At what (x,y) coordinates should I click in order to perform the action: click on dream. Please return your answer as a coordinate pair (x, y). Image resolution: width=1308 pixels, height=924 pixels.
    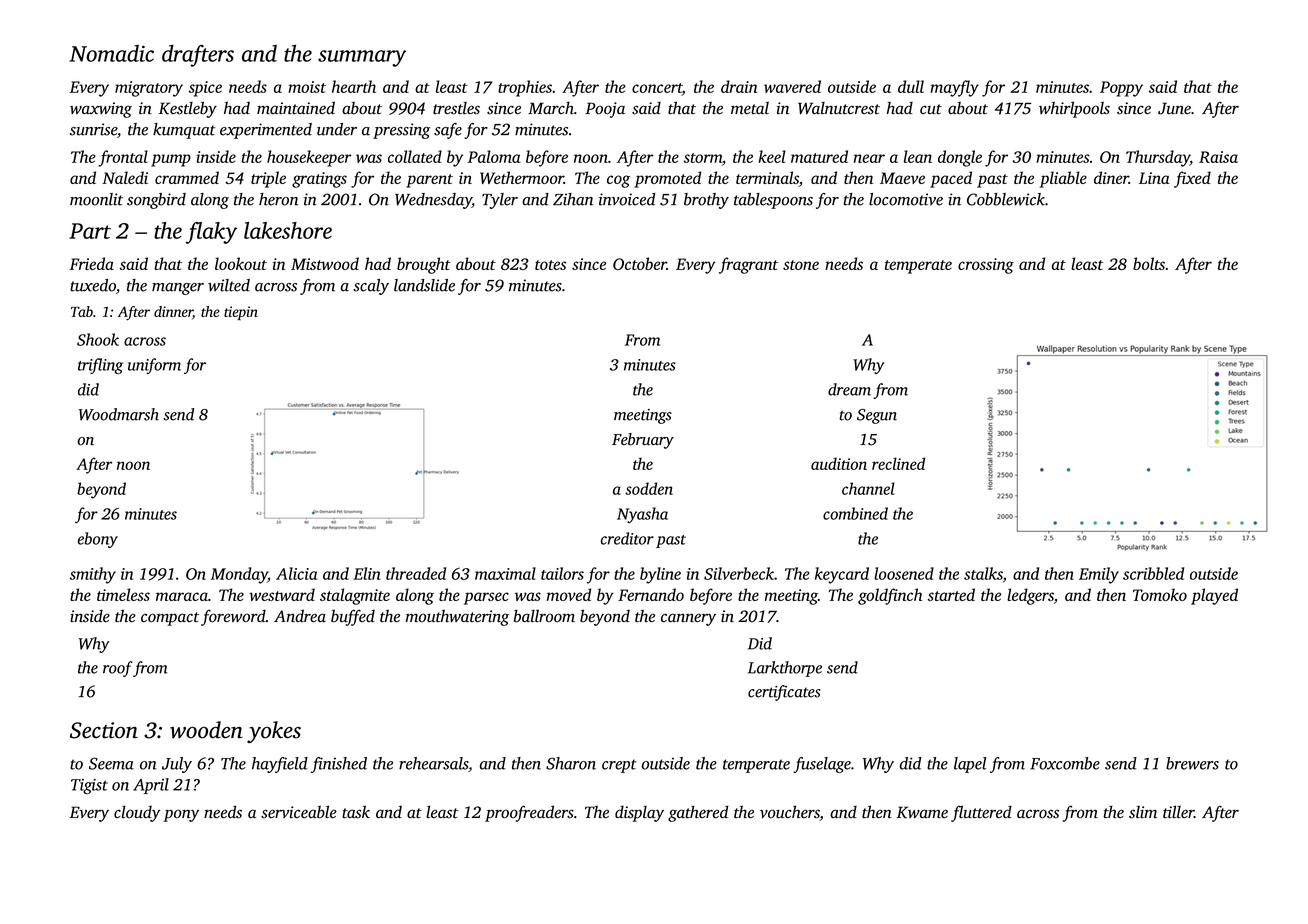
    Looking at the image, I should click on (849, 389).
